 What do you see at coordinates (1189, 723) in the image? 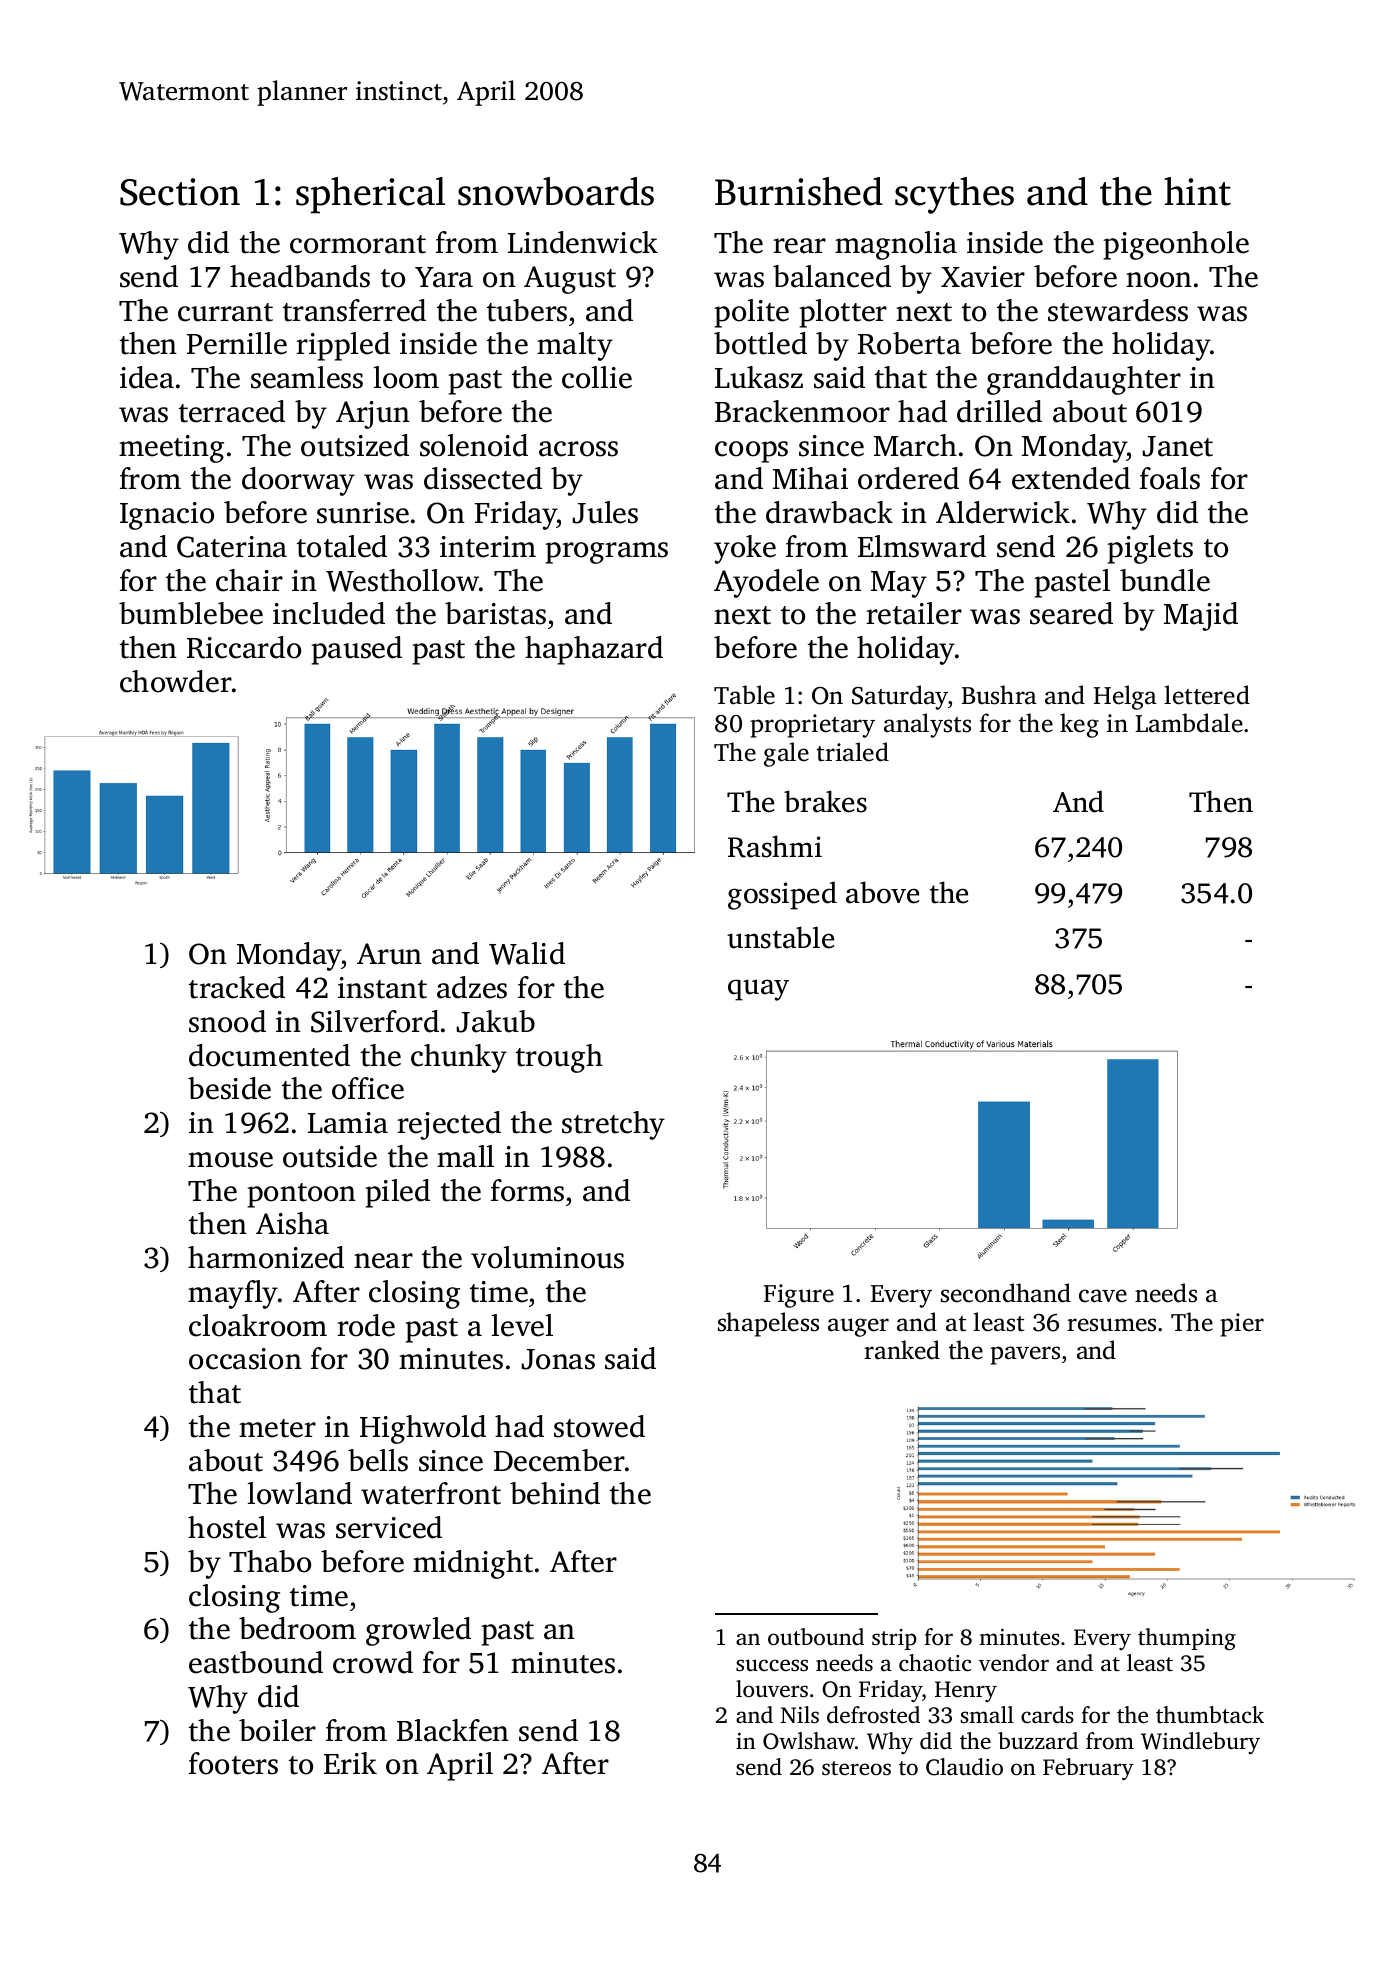
I see `Lambdale` at bounding box center [1189, 723].
